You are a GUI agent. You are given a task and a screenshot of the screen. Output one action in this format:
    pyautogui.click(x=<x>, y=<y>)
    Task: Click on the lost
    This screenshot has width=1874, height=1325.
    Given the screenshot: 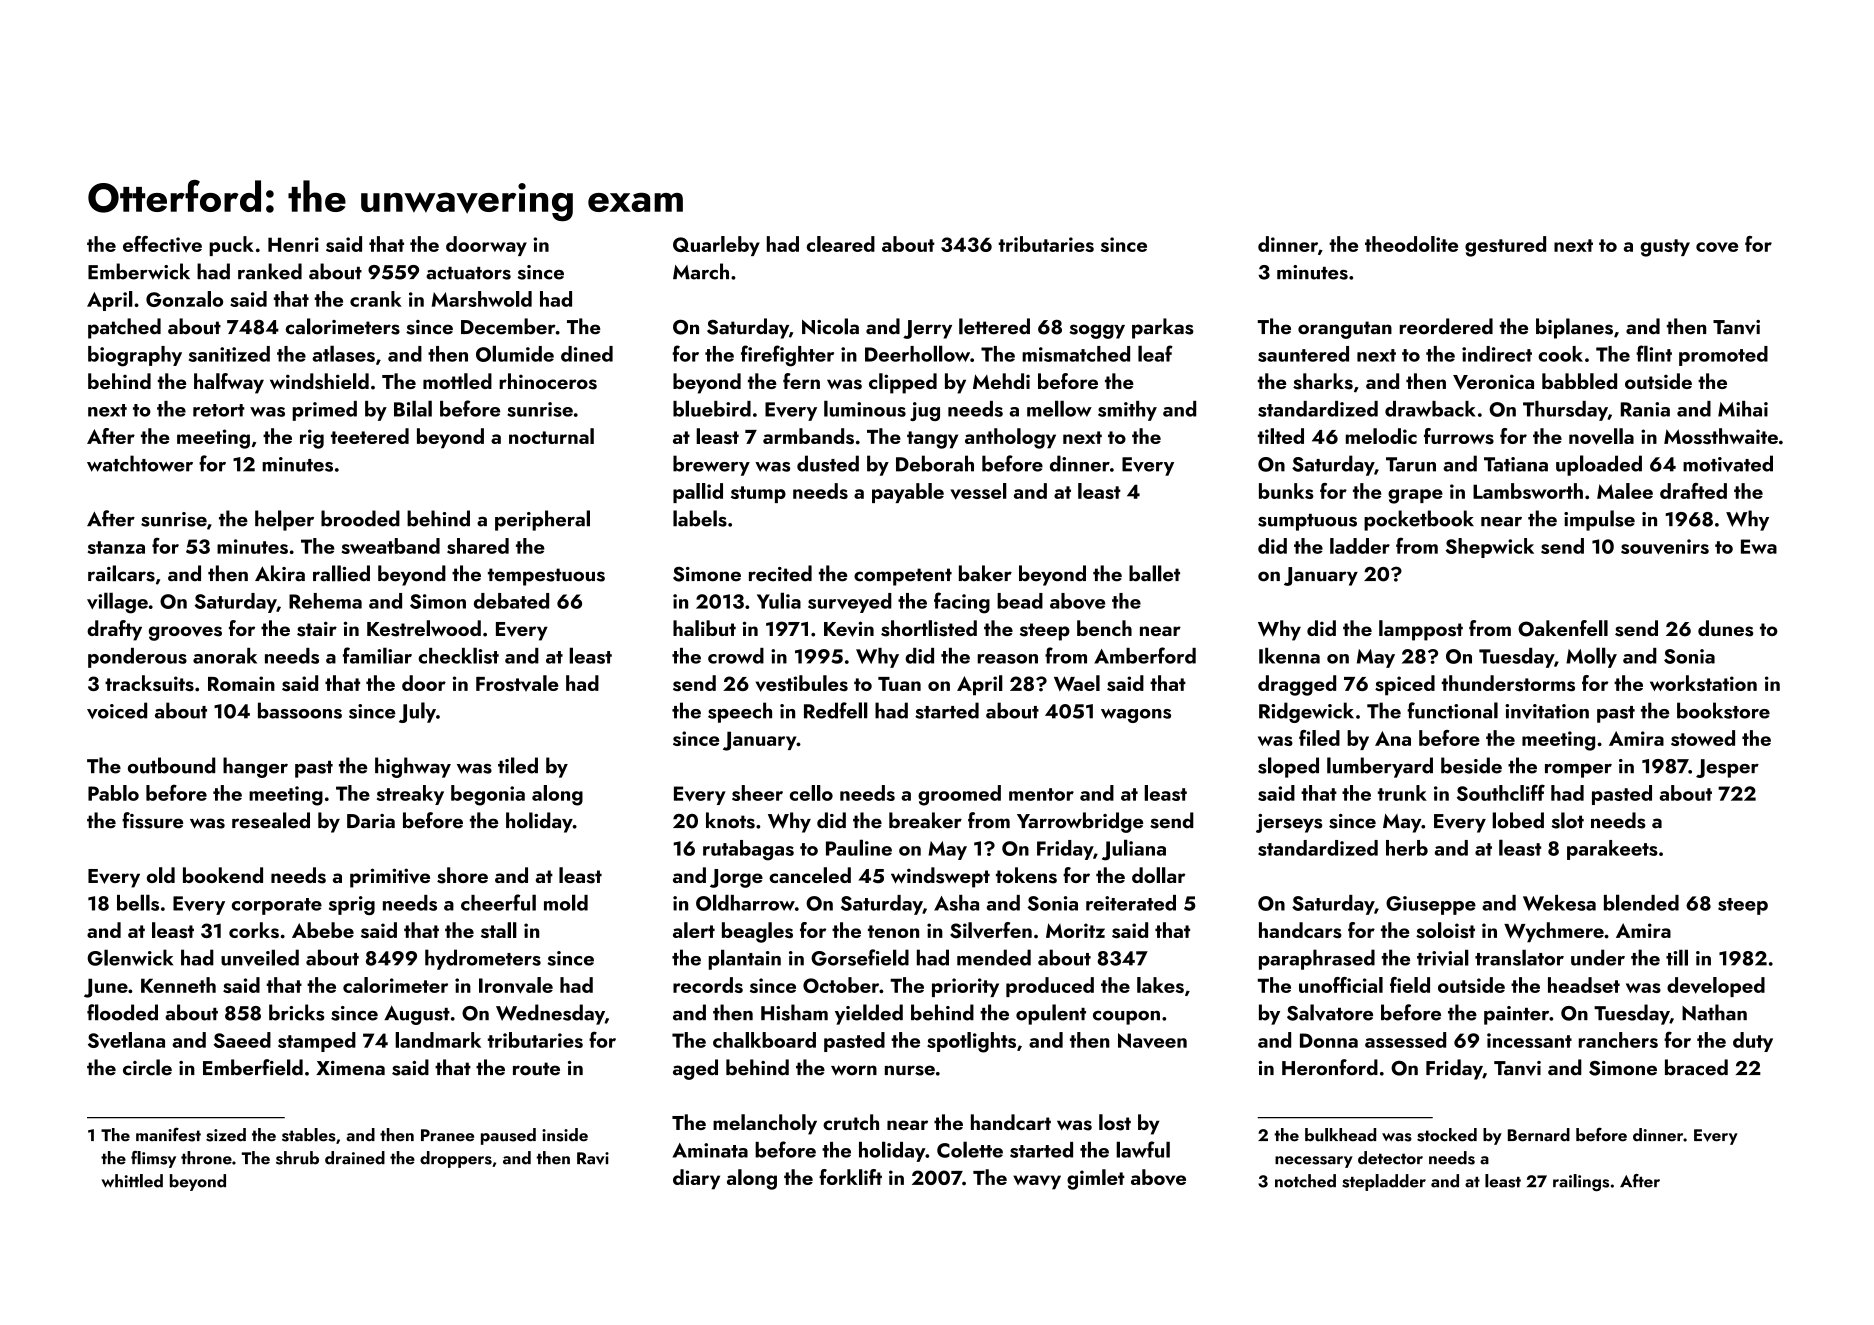 What is the action you would take?
    pyautogui.click(x=1115, y=1122)
